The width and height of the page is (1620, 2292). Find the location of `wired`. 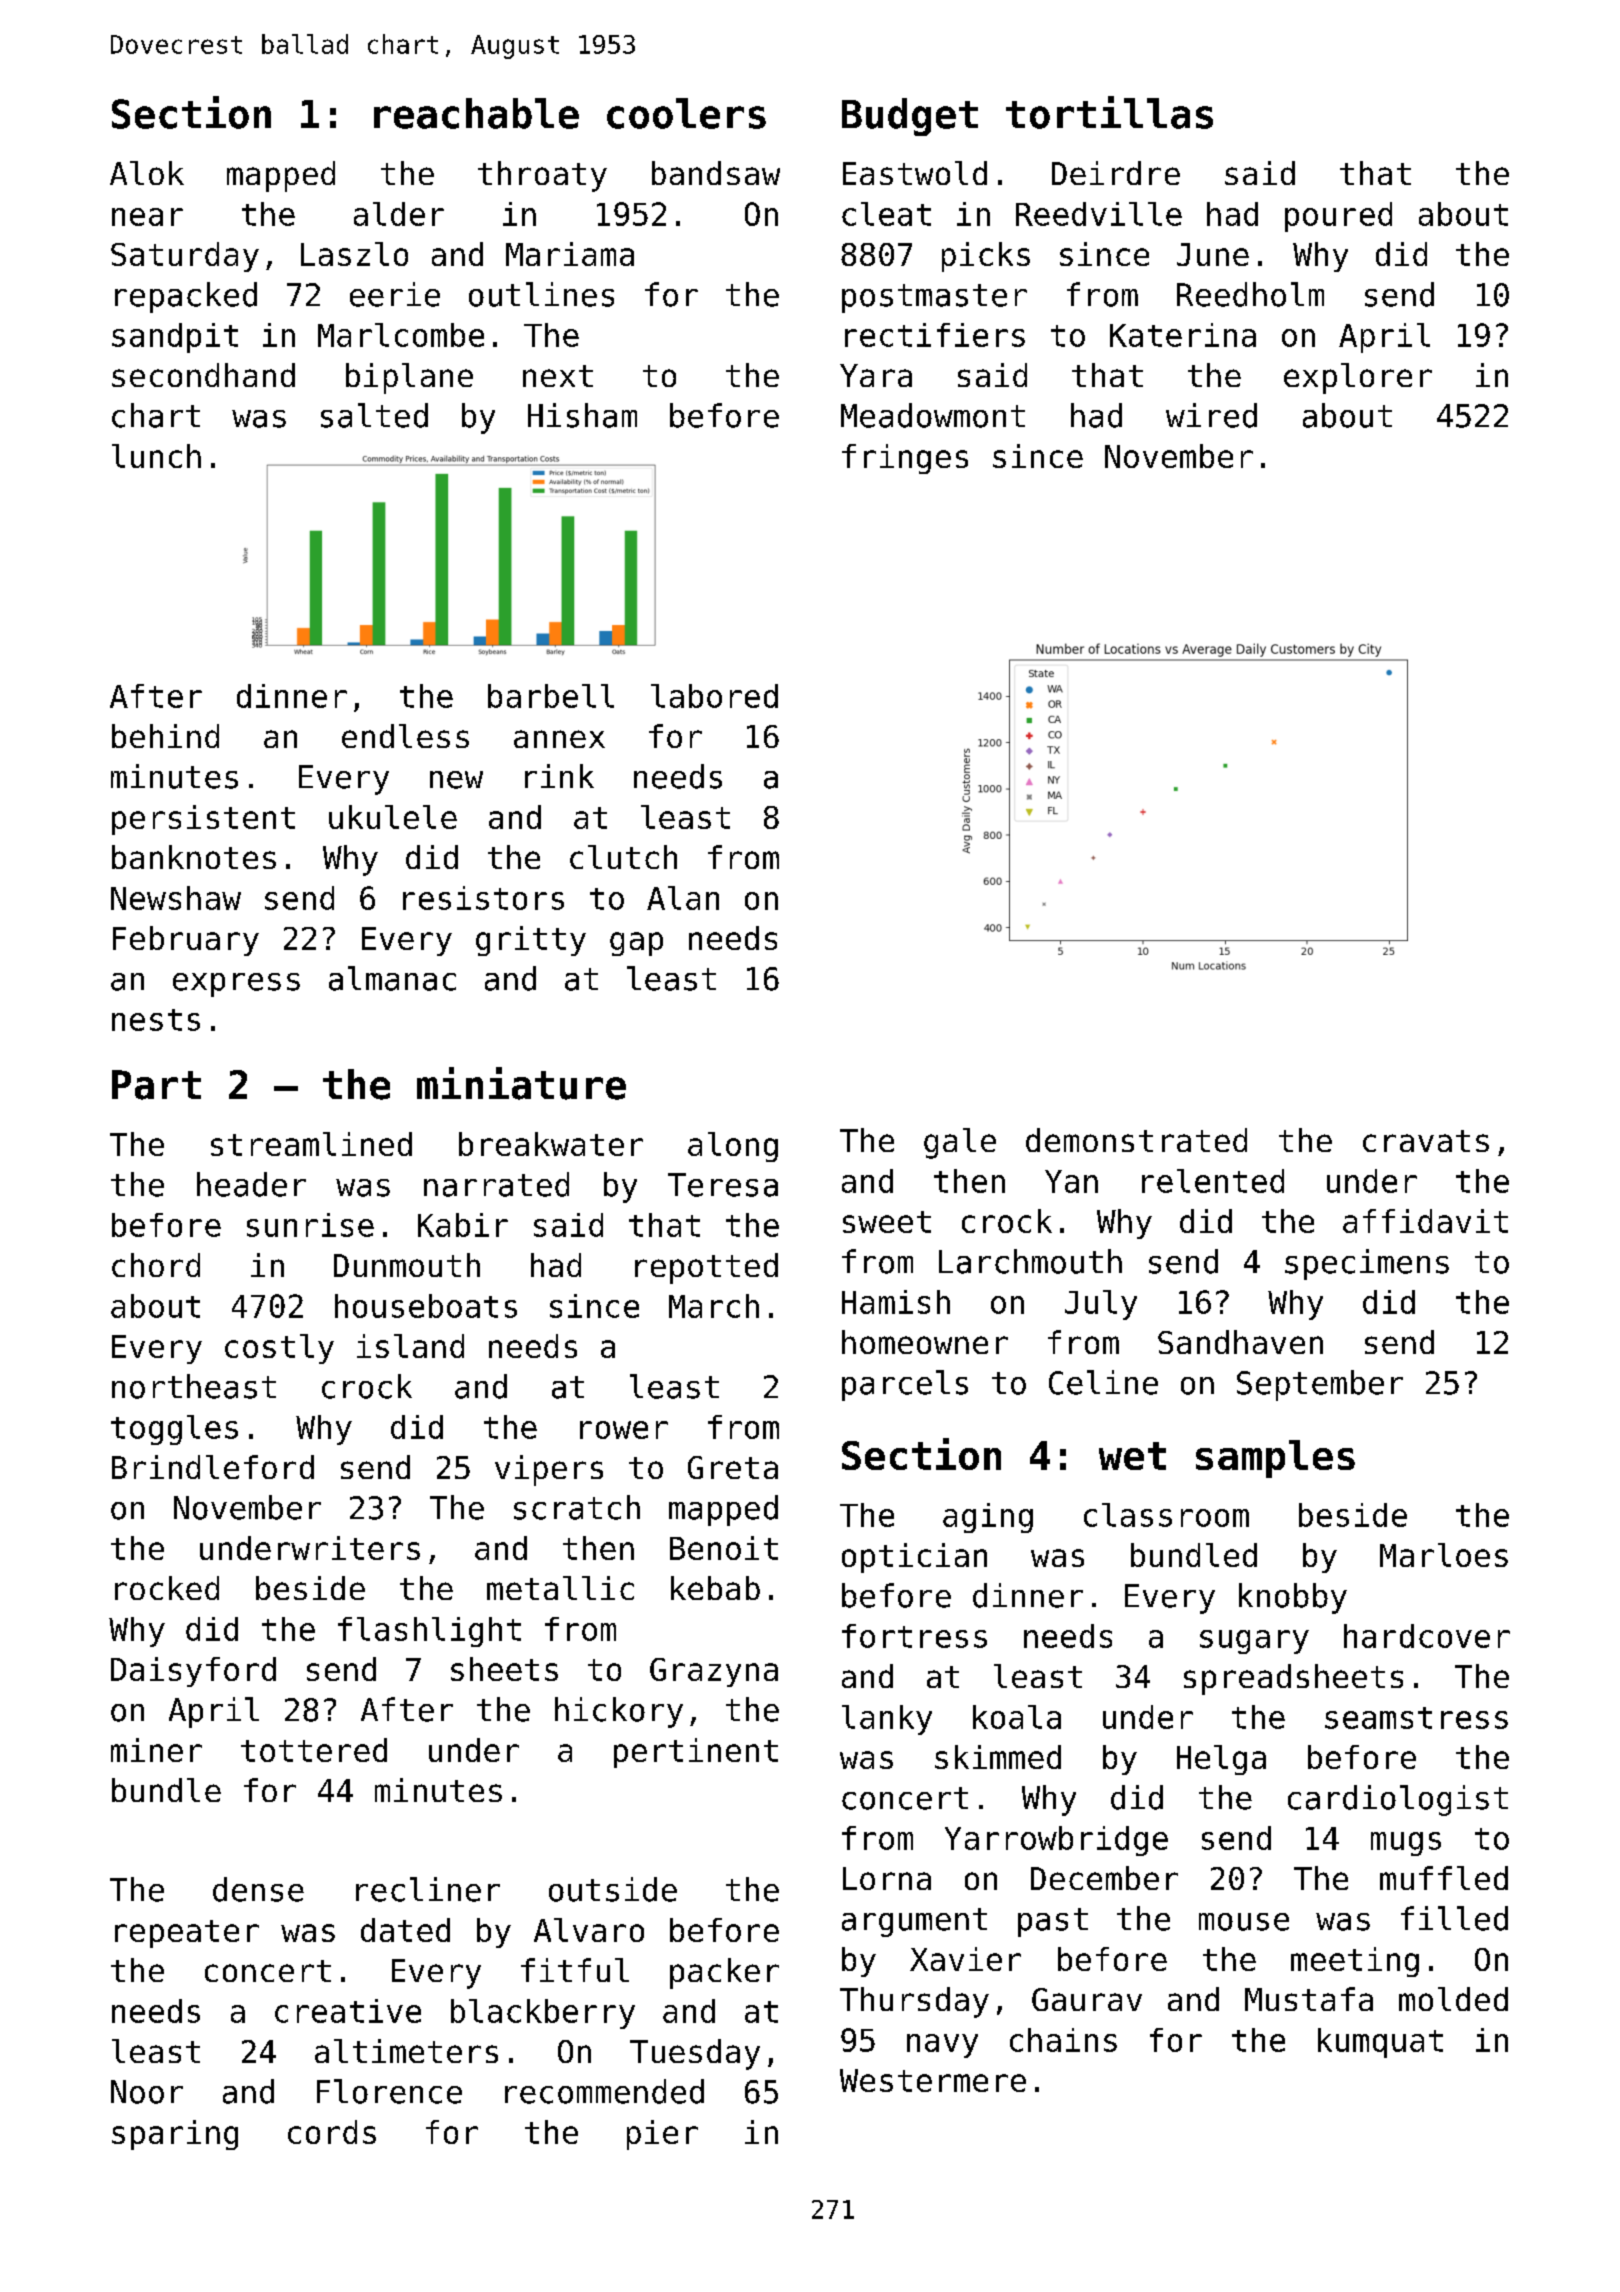

wired is located at coordinates (1211, 415).
